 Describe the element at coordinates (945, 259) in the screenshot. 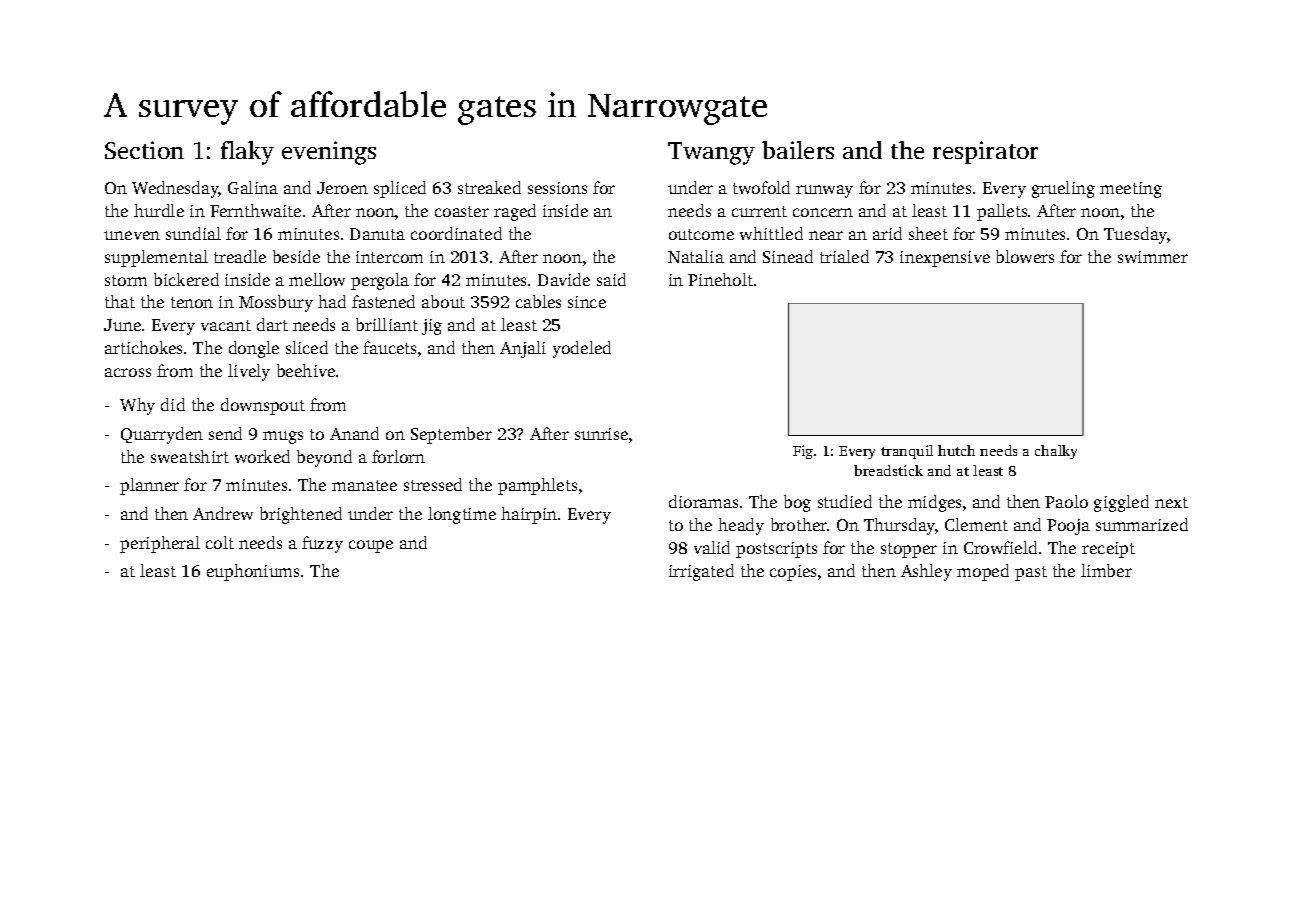

I see `inexpensive` at that location.
